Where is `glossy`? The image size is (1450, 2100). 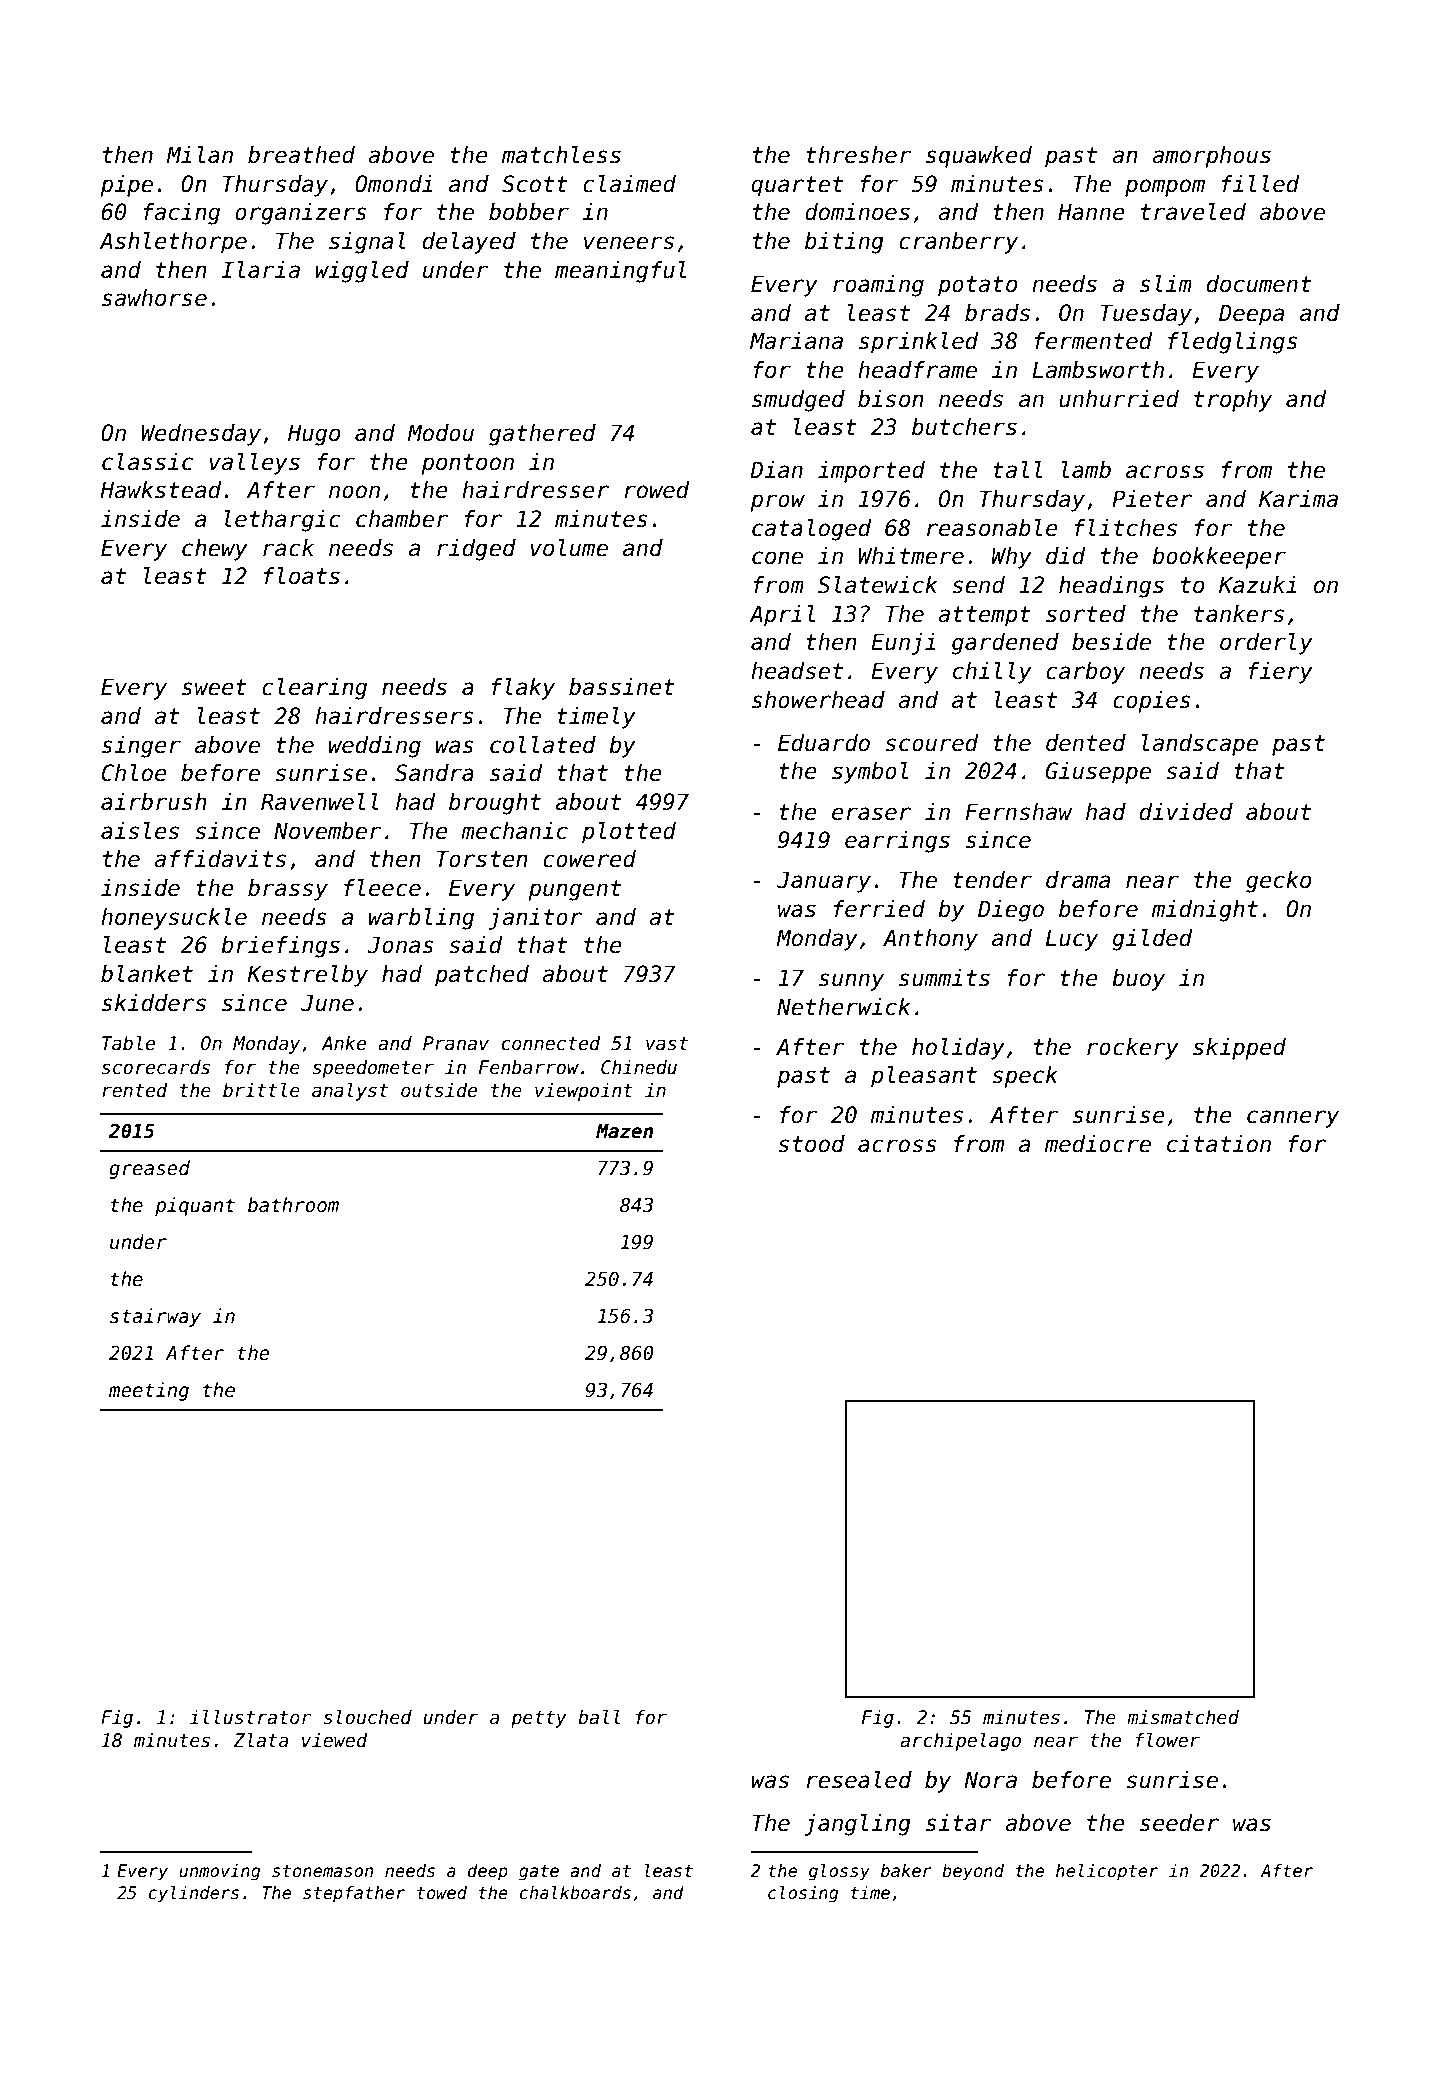
glossy is located at coordinates (839, 1872).
